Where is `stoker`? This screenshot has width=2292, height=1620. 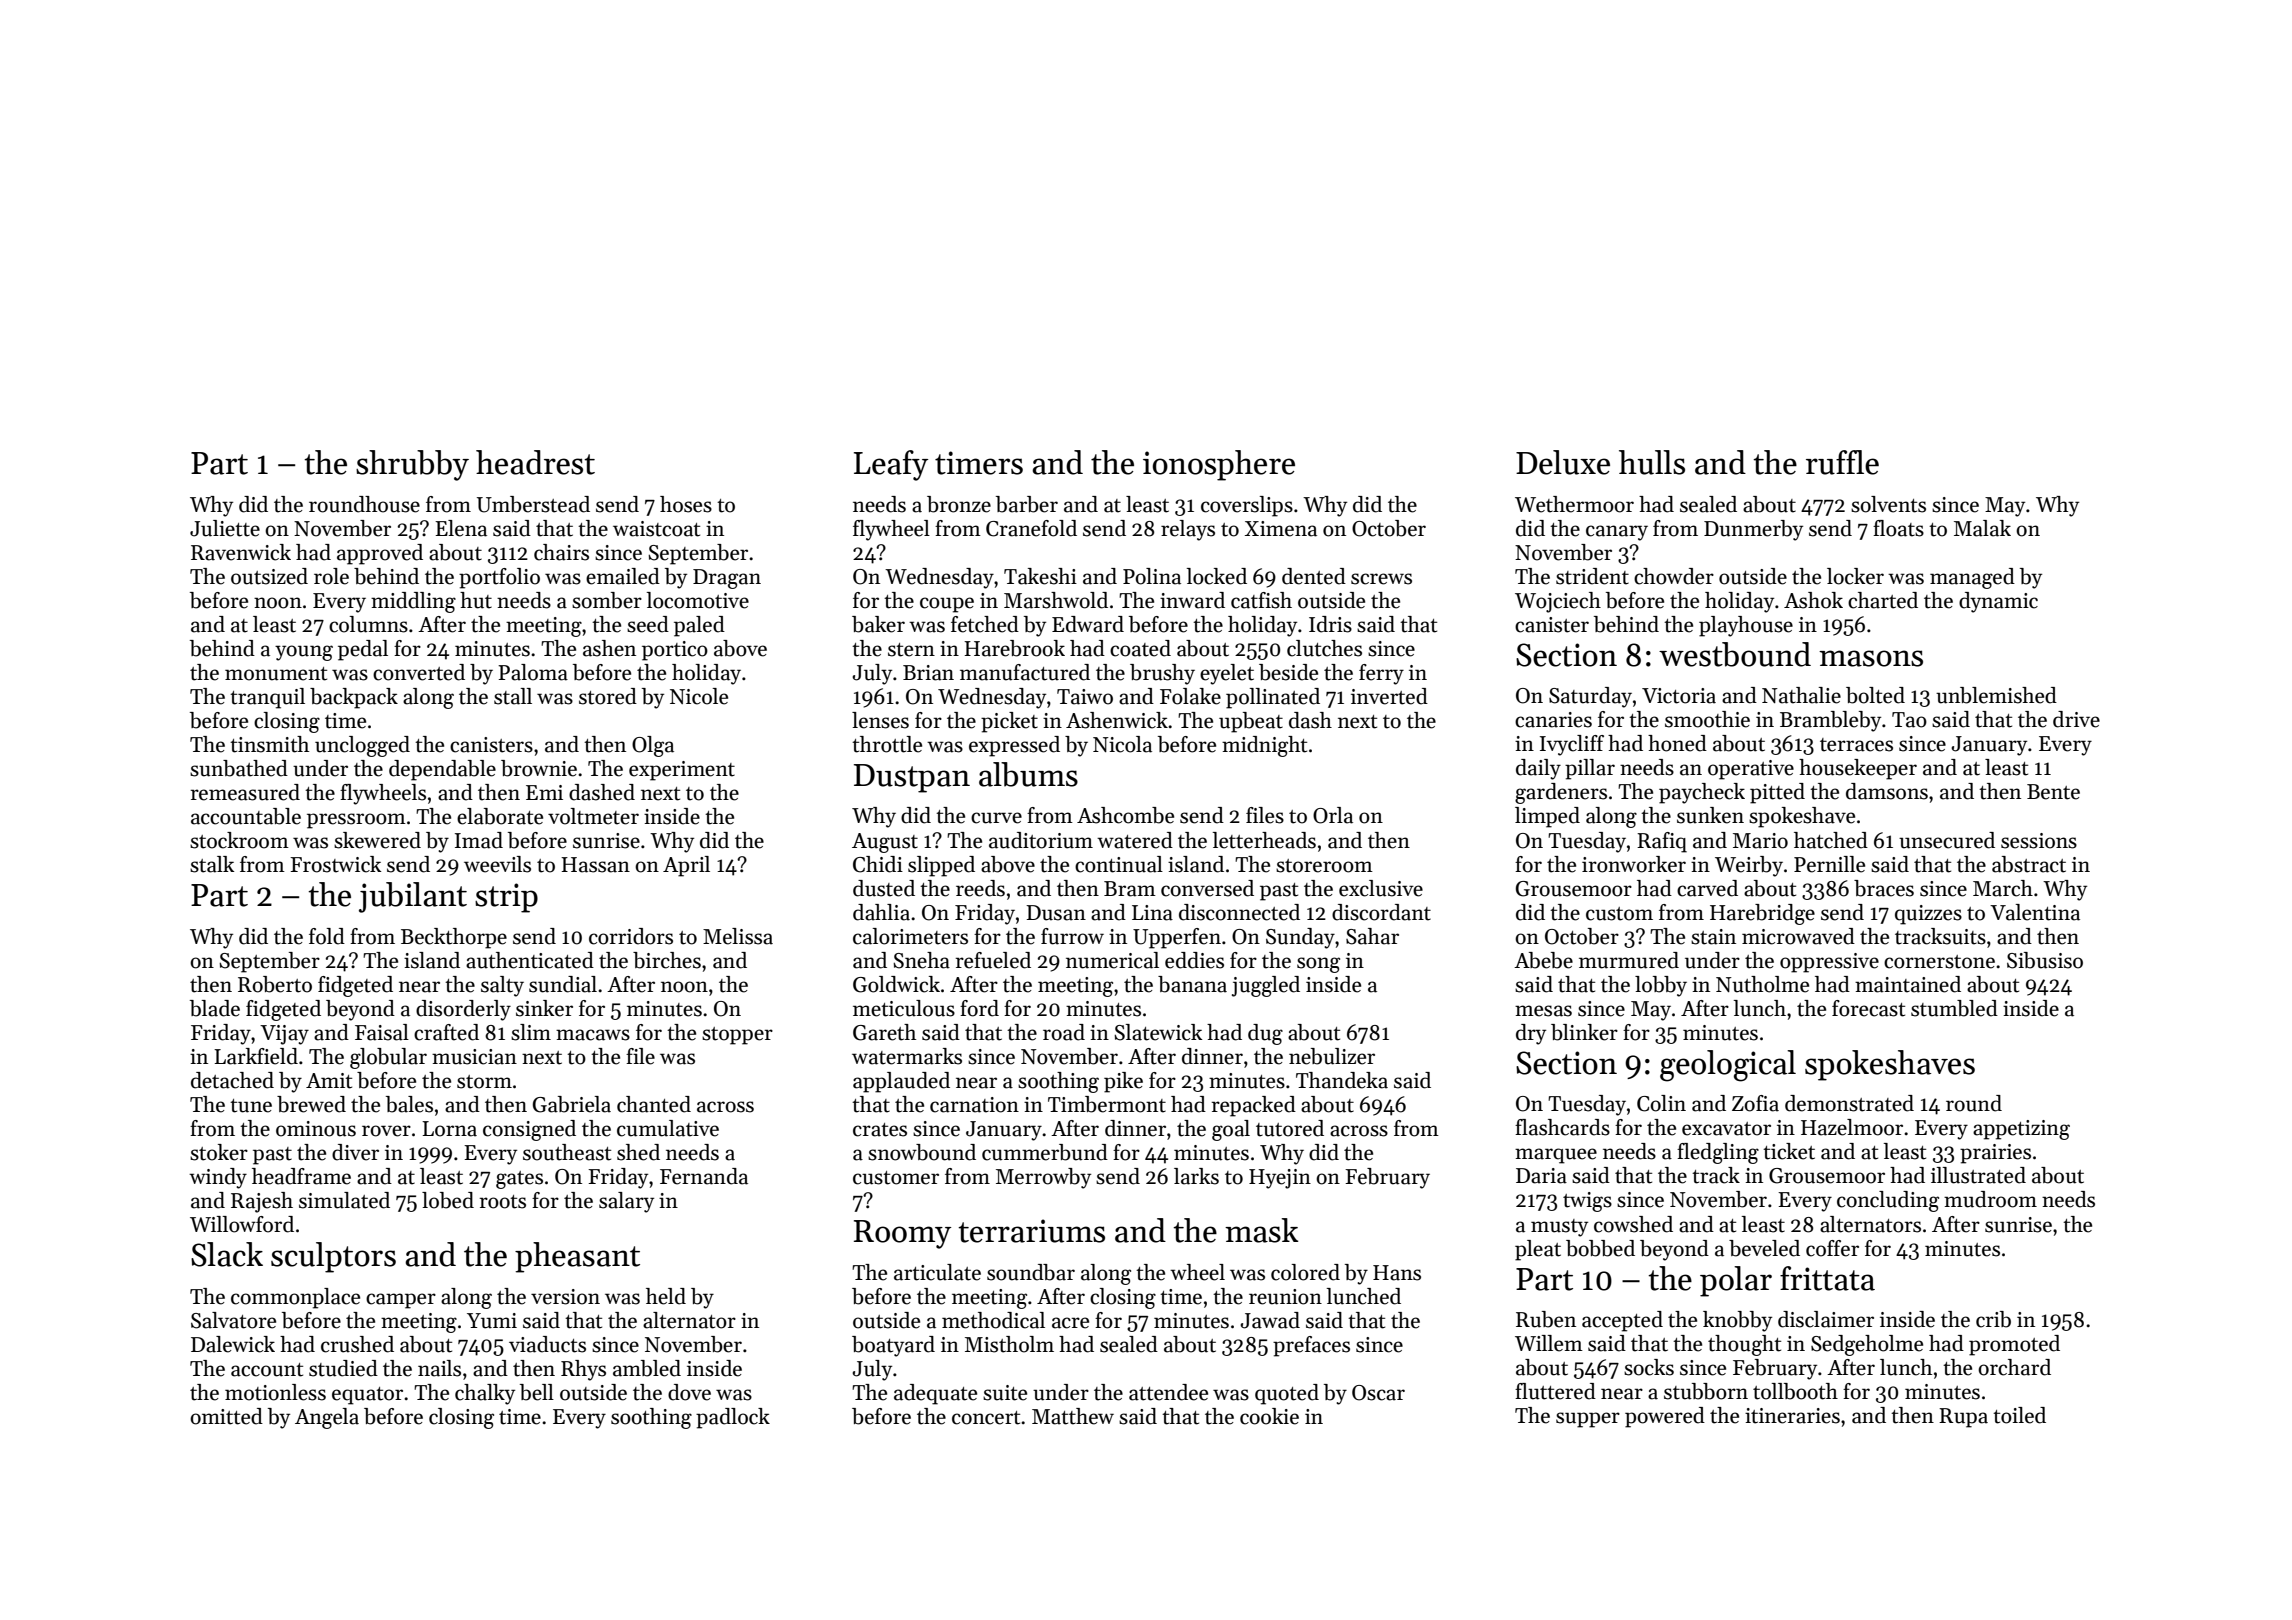 stoker is located at coordinates (219, 1152).
